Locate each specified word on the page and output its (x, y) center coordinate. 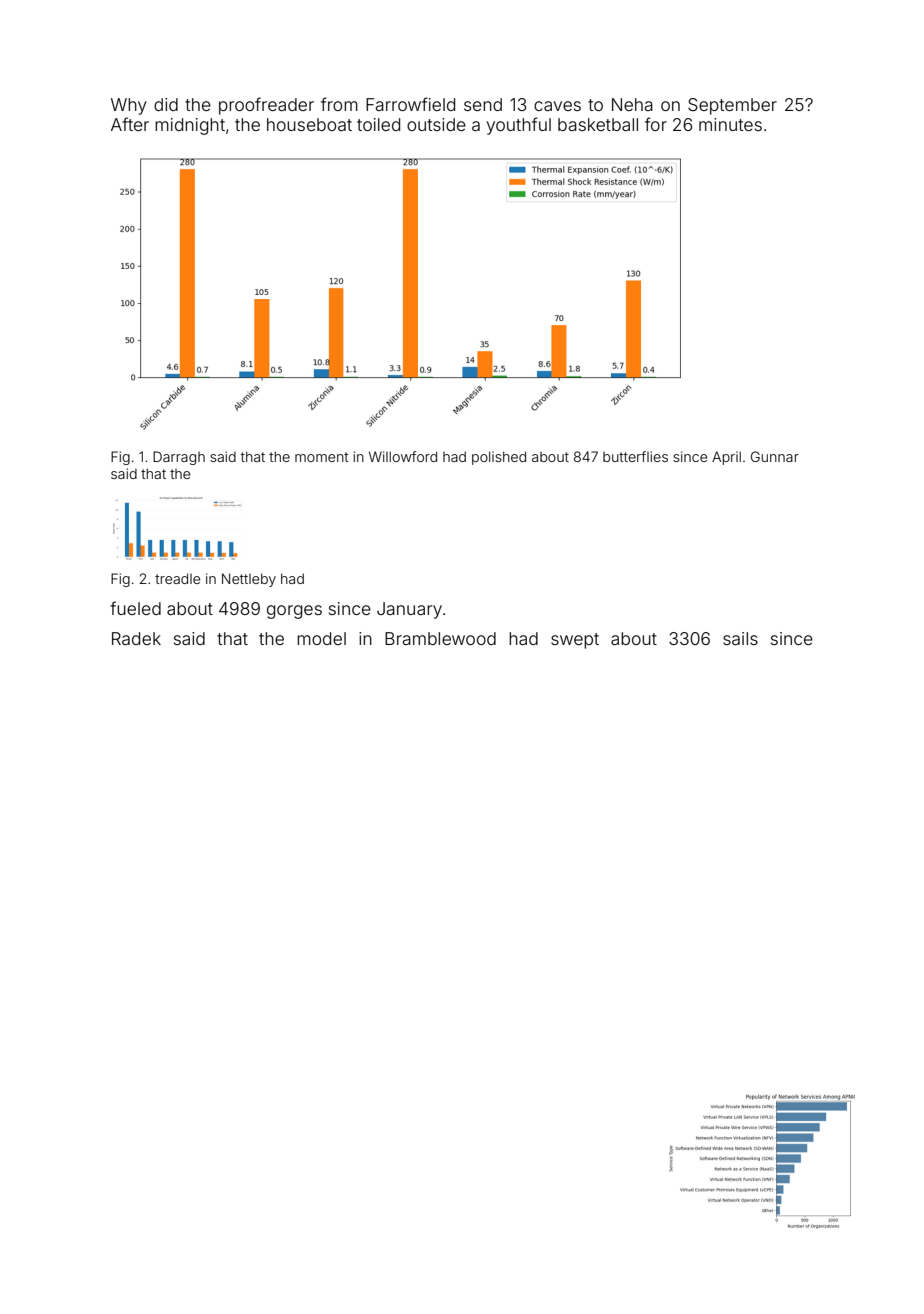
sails (740, 638)
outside (436, 124)
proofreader (266, 106)
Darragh (179, 458)
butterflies (635, 456)
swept (575, 641)
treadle (177, 578)
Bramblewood (440, 638)
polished (499, 458)
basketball (598, 124)
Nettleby (249, 580)
